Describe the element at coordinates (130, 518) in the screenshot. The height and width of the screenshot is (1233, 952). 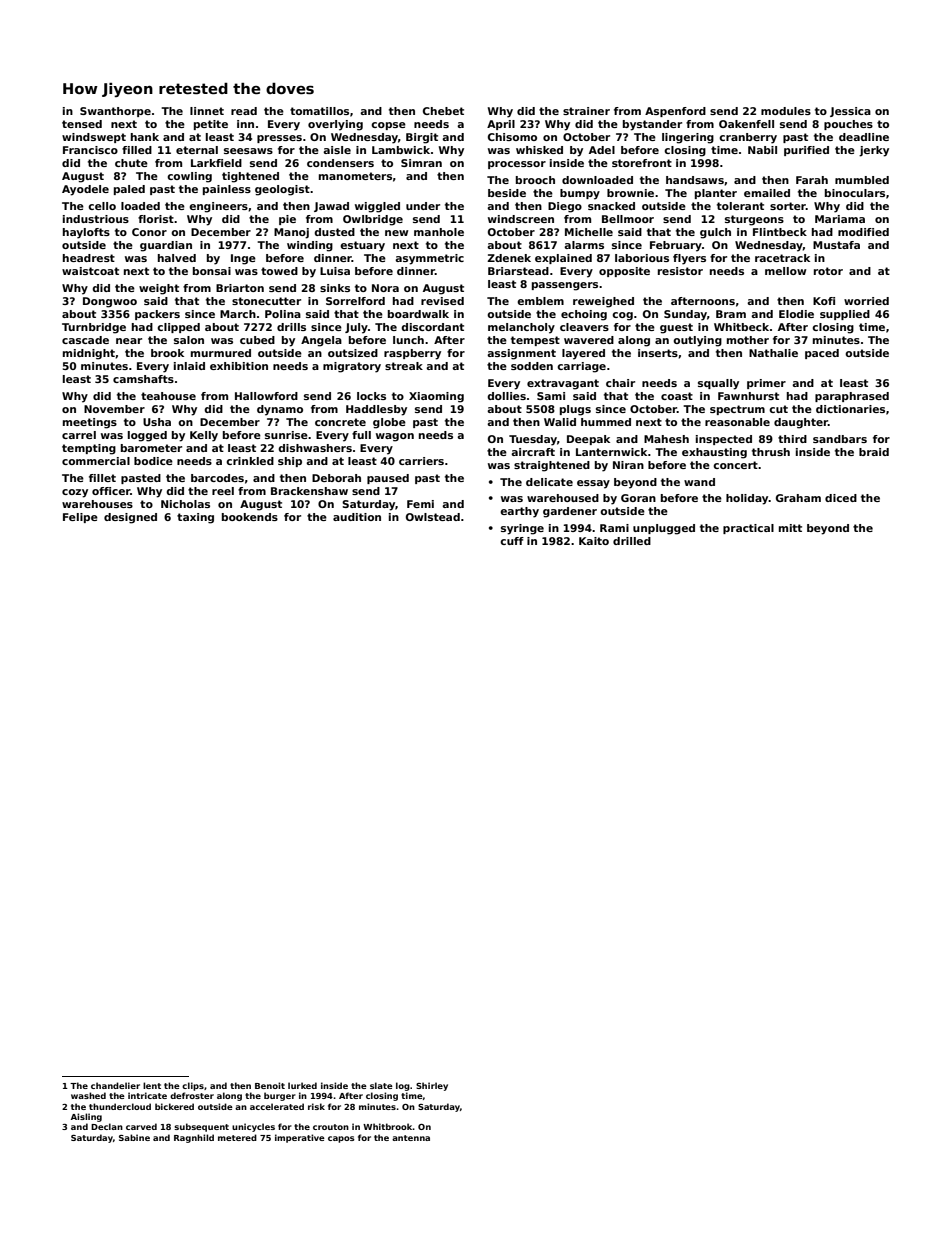
I see `designed` at that location.
